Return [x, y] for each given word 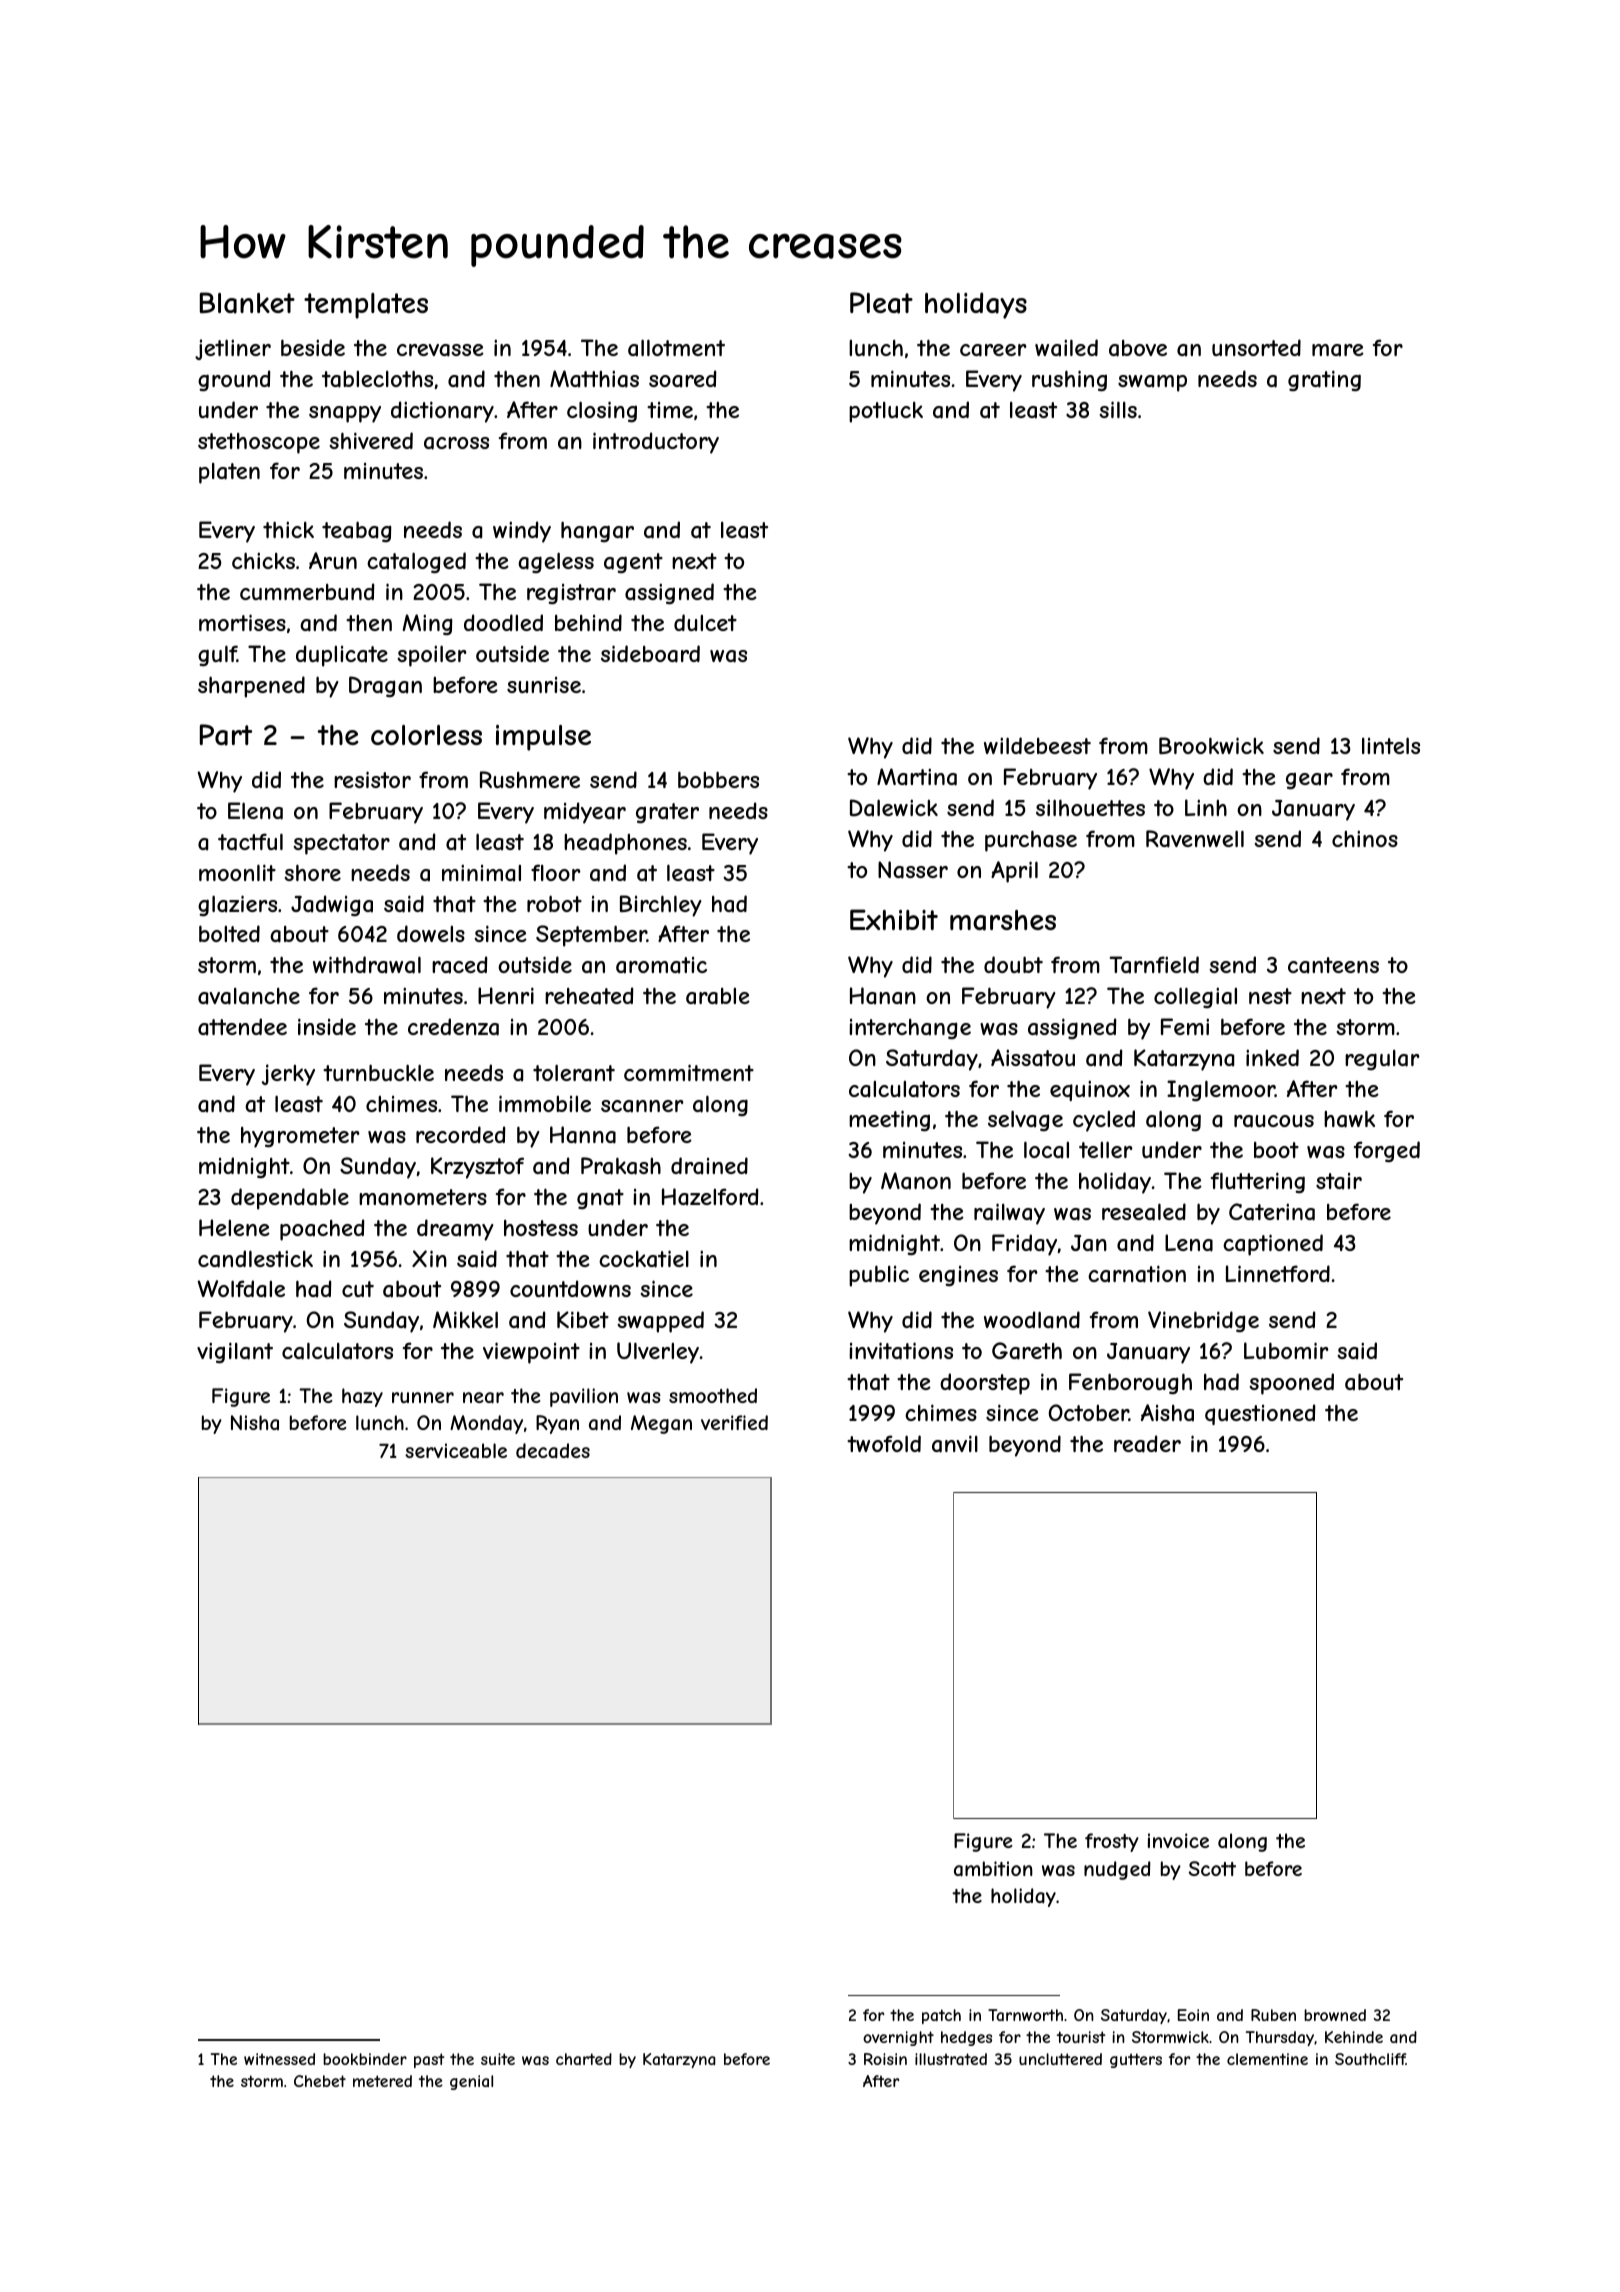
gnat [600, 1199]
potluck [886, 412]
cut [358, 1289]
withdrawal [367, 965]
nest [1270, 996]
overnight [898, 2038]
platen [229, 473]
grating [1324, 380]
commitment [689, 1072]
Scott [1212, 1868]
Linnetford [1278, 1273]
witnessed [279, 2059]
